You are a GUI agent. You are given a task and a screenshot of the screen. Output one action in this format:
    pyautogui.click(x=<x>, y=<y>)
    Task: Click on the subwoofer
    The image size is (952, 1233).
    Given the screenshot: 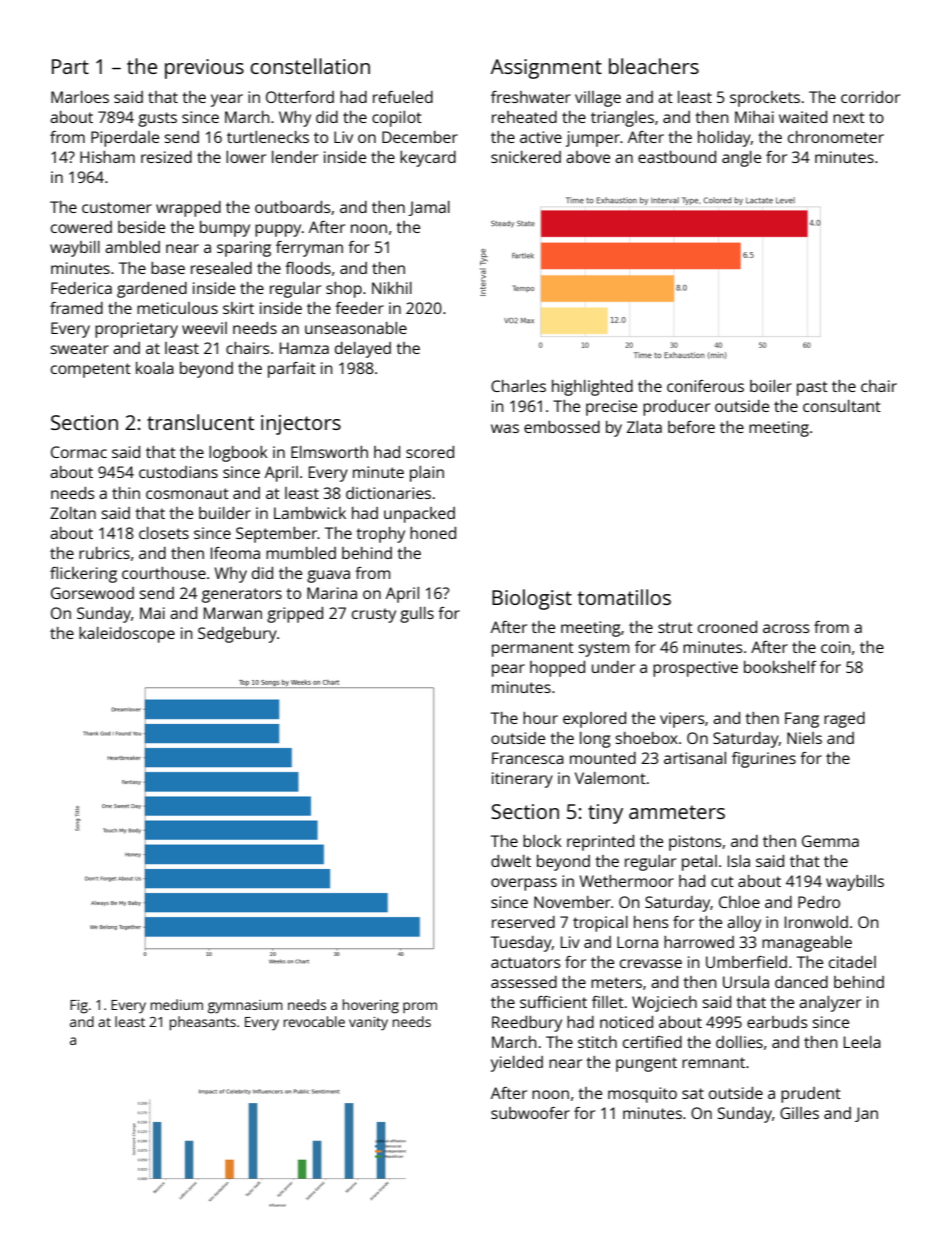 What is the action you would take?
    pyautogui.click(x=530, y=1113)
